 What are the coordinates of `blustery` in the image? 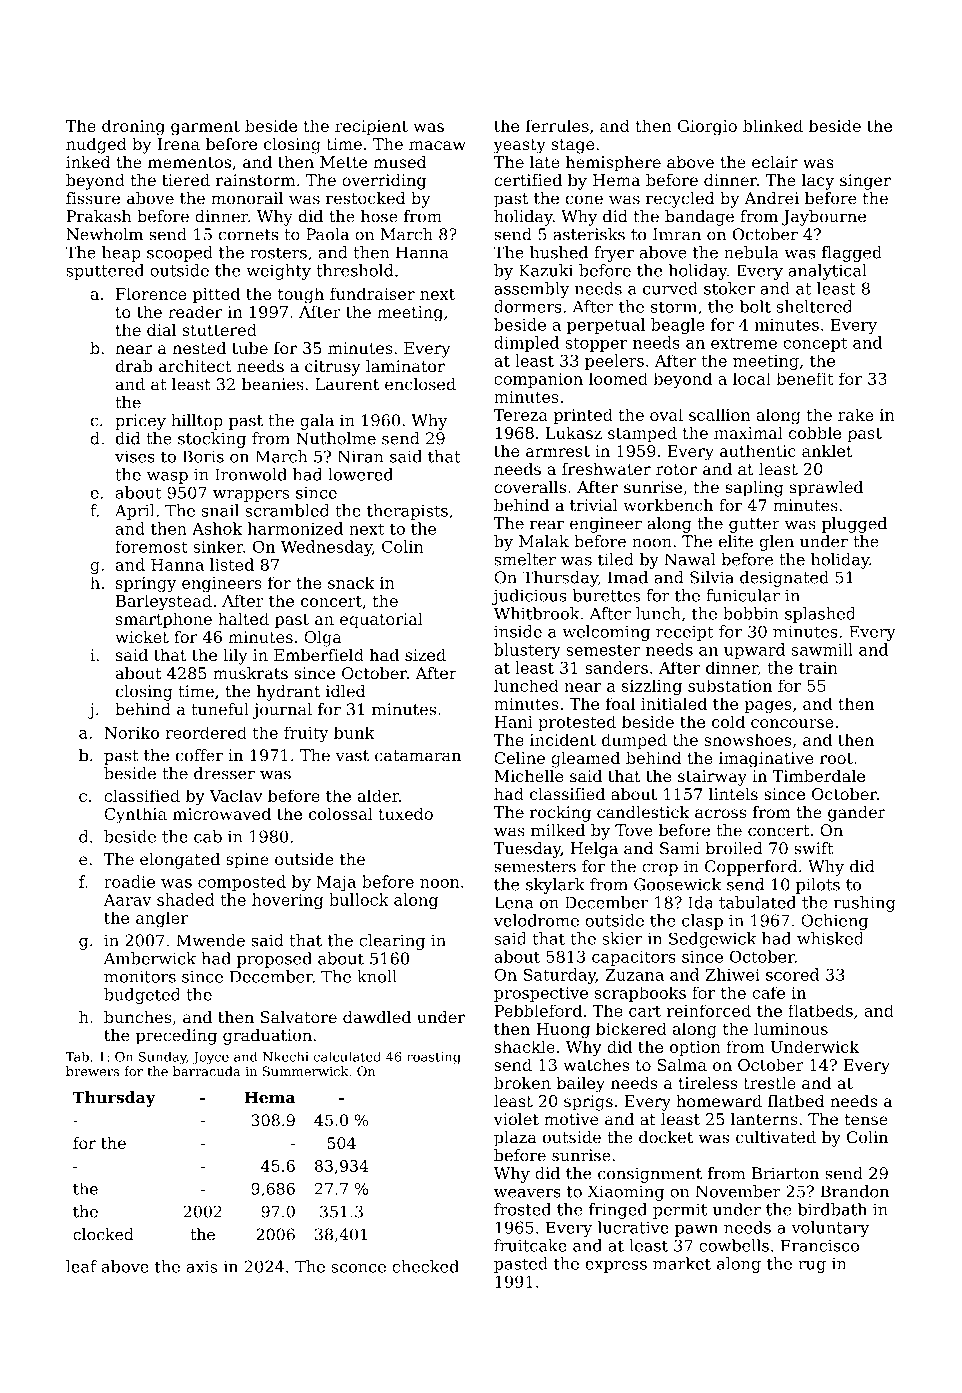 It's located at (527, 651).
